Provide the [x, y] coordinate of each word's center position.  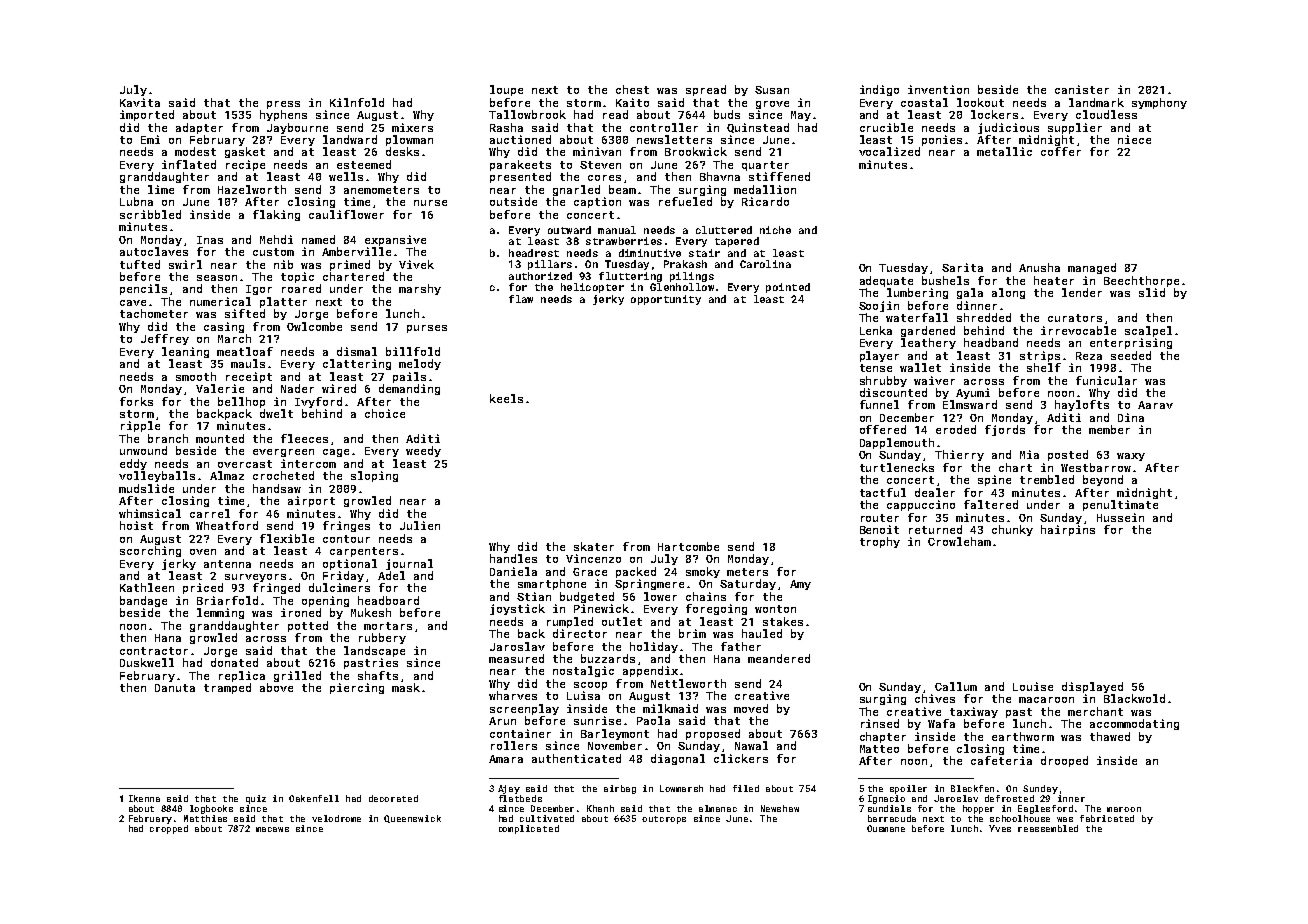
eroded [956, 429]
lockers [994, 114]
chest [632, 89]
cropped [169, 829]
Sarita [962, 267]
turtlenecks [897, 467]
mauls [248, 363]
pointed [788, 288]
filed [746, 788]
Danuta [175, 688]
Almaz [227, 475]
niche [775, 230]
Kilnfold [357, 102]
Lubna [136, 201]
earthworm [1023, 736]
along [1008, 293]
